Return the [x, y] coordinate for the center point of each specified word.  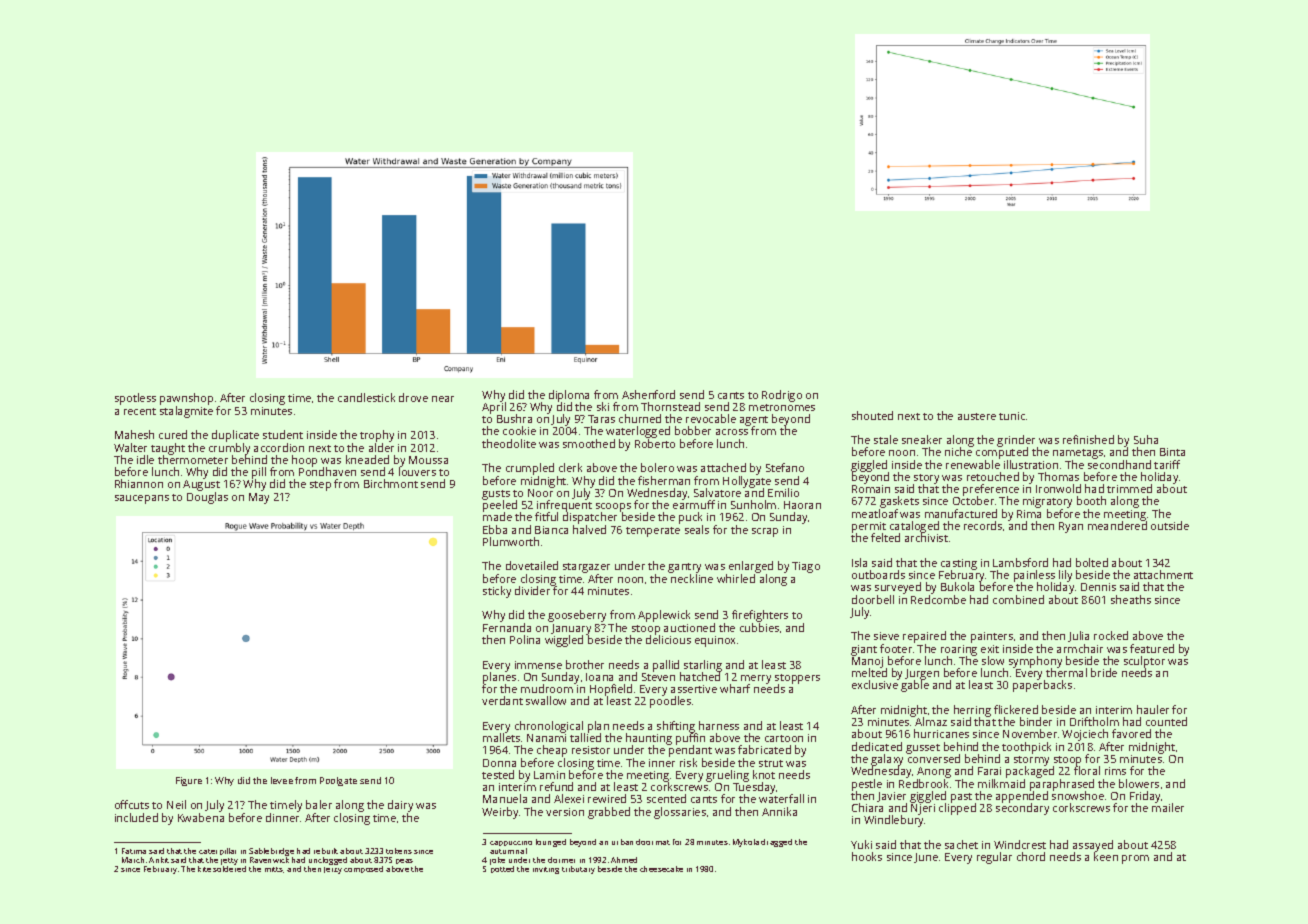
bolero [657, 467]
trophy [377, 436]
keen [1106, 857]
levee [282, 780]
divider [532, 590]
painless [1034, 576]
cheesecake [661, 869]
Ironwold [1058, 489]
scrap [765, 532]
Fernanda [507, 627]
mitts [274, 870]
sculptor [1144, 662]
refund [556, 786]
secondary [1022, 809]
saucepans [142, 499]
